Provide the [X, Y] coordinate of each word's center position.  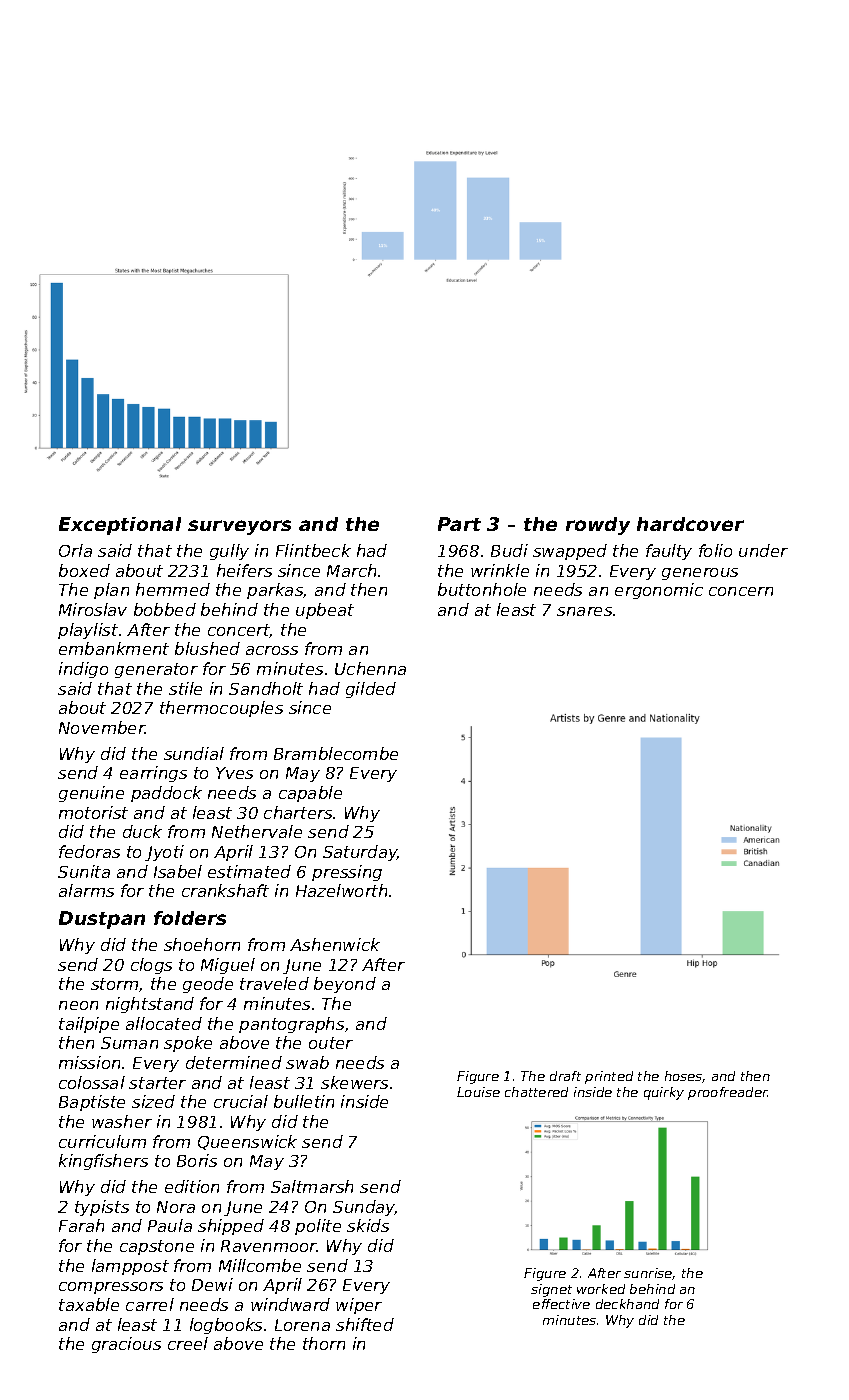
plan [111, 591]
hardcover [690, 524]
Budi [509, 550]
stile [185, 688]
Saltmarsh [312, 1186]
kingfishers [103, 1162]
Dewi [212, 1284]
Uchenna [370, 668]
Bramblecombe [336, 753]
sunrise [648, 1274]
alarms [86, 890]
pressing [347, 873]
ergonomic [659, 591]
